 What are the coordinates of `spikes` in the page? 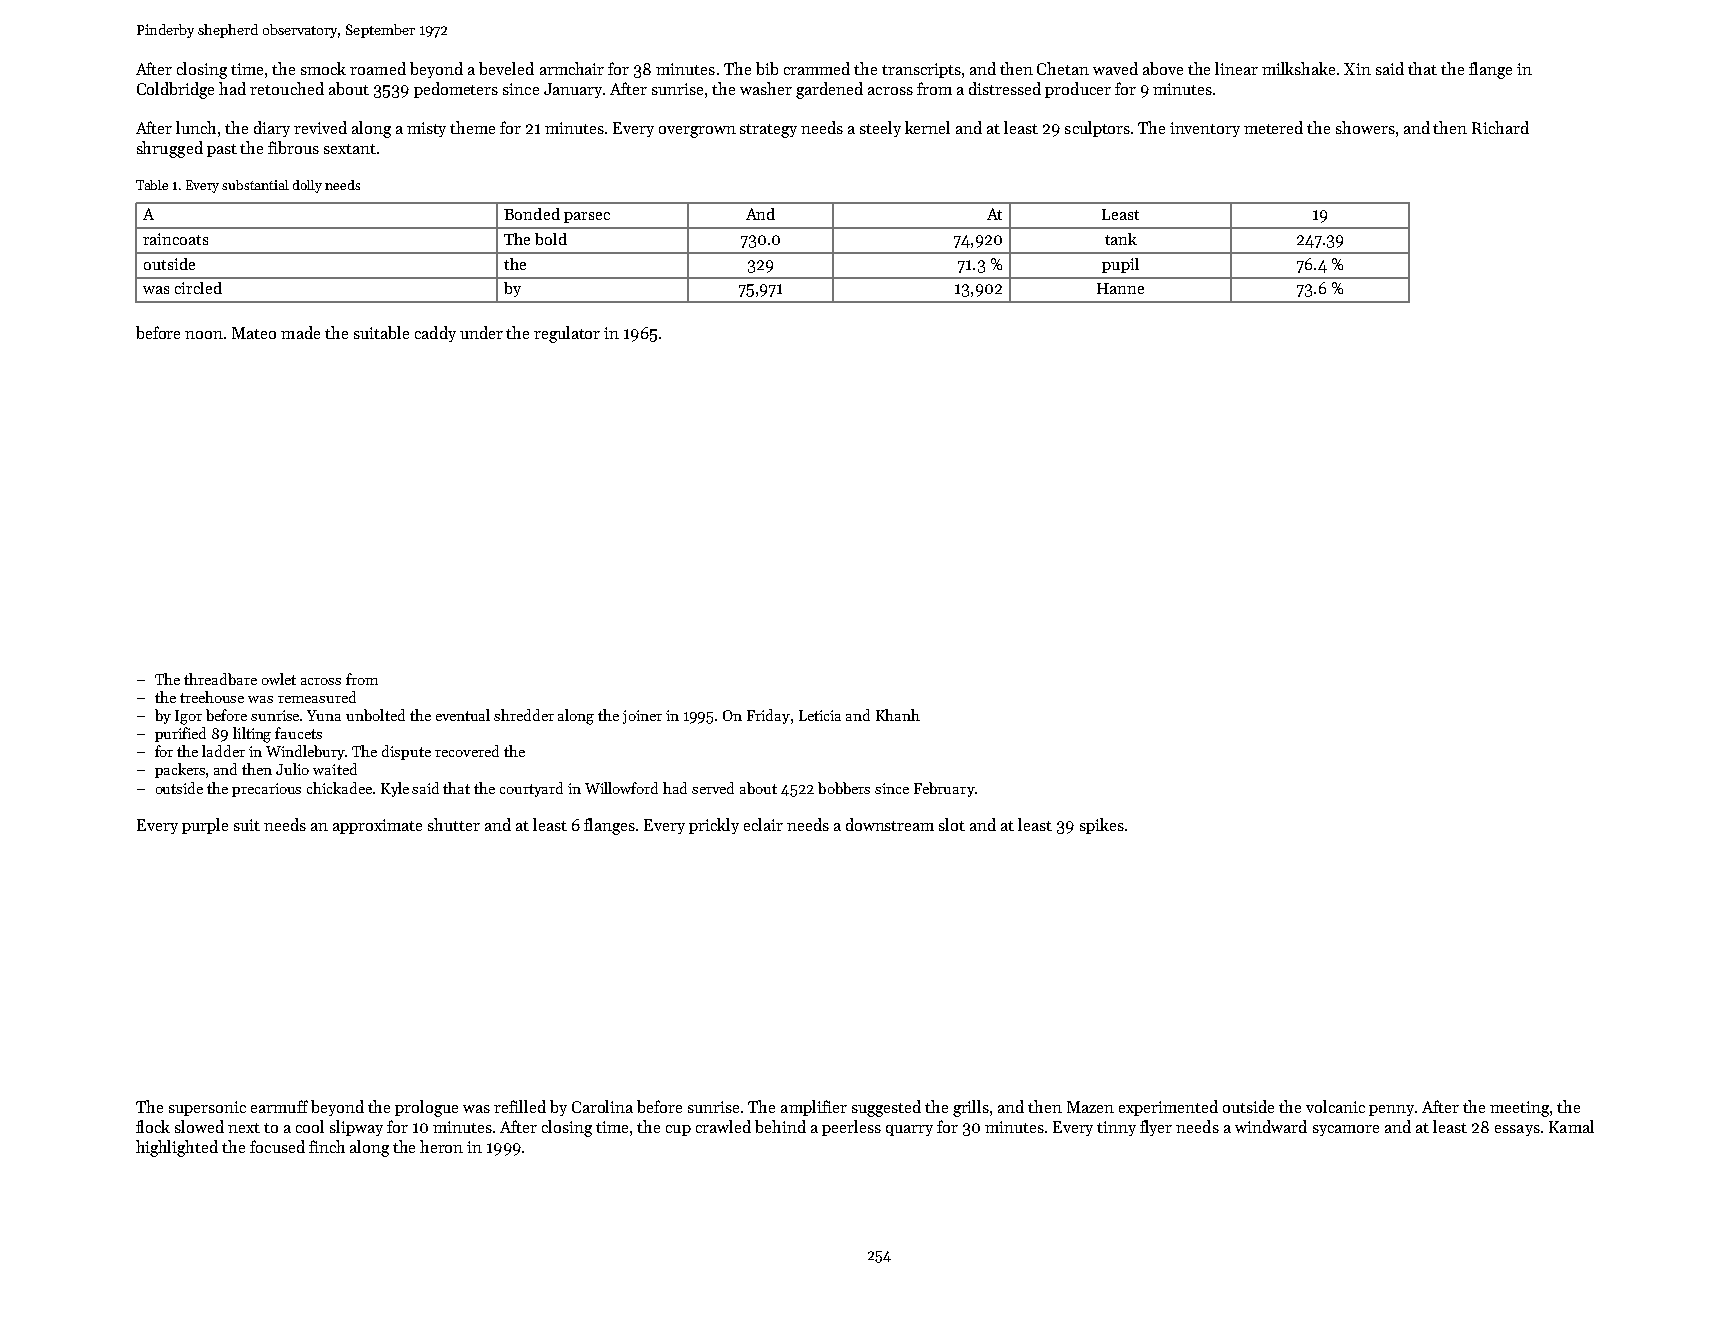 It's located at (1102, 826).
